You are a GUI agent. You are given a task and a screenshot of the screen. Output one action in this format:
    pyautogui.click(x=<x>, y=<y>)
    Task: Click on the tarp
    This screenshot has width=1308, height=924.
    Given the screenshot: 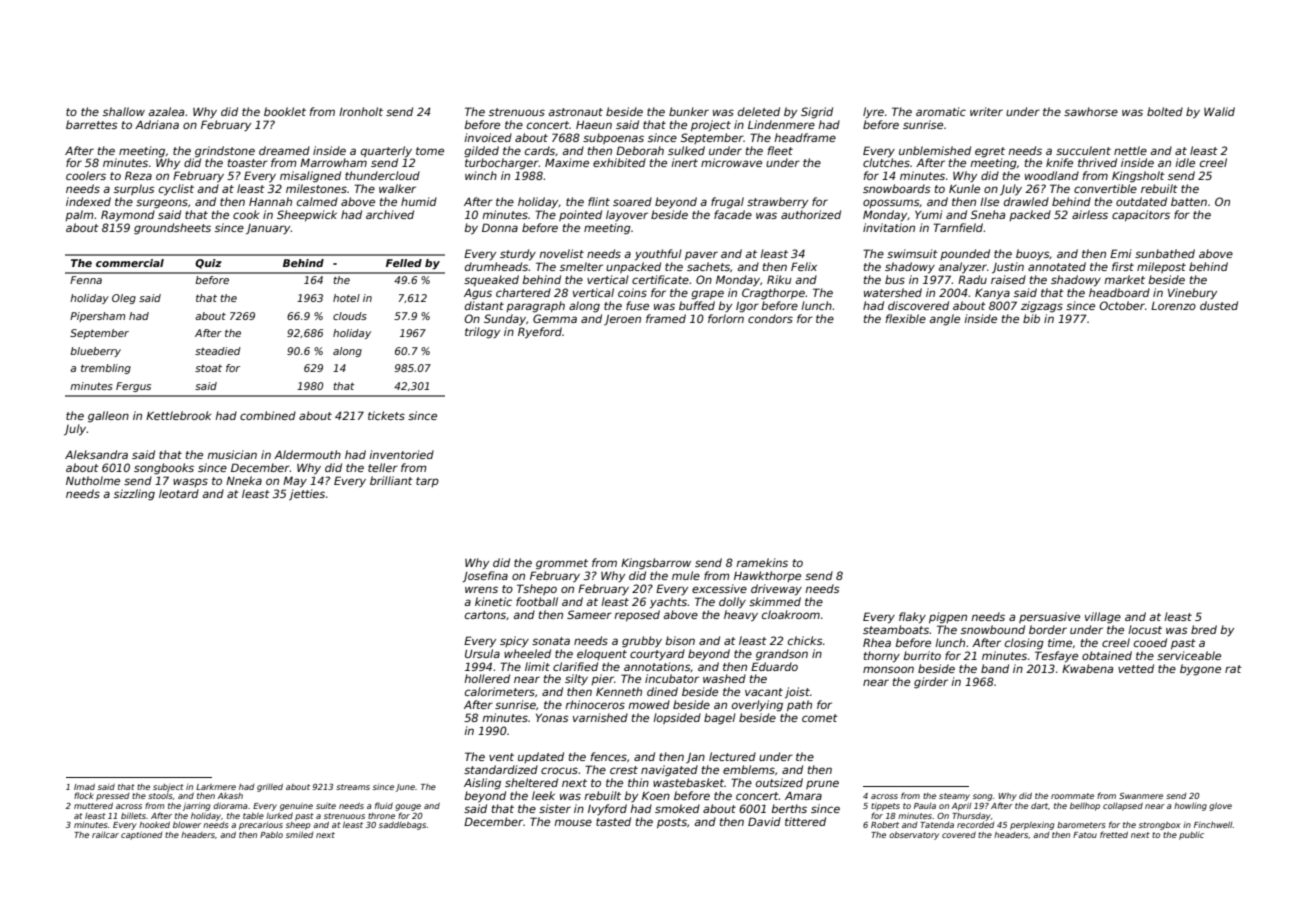 What is the action you would take?
    pyautogui.click(x=427, y=482)
